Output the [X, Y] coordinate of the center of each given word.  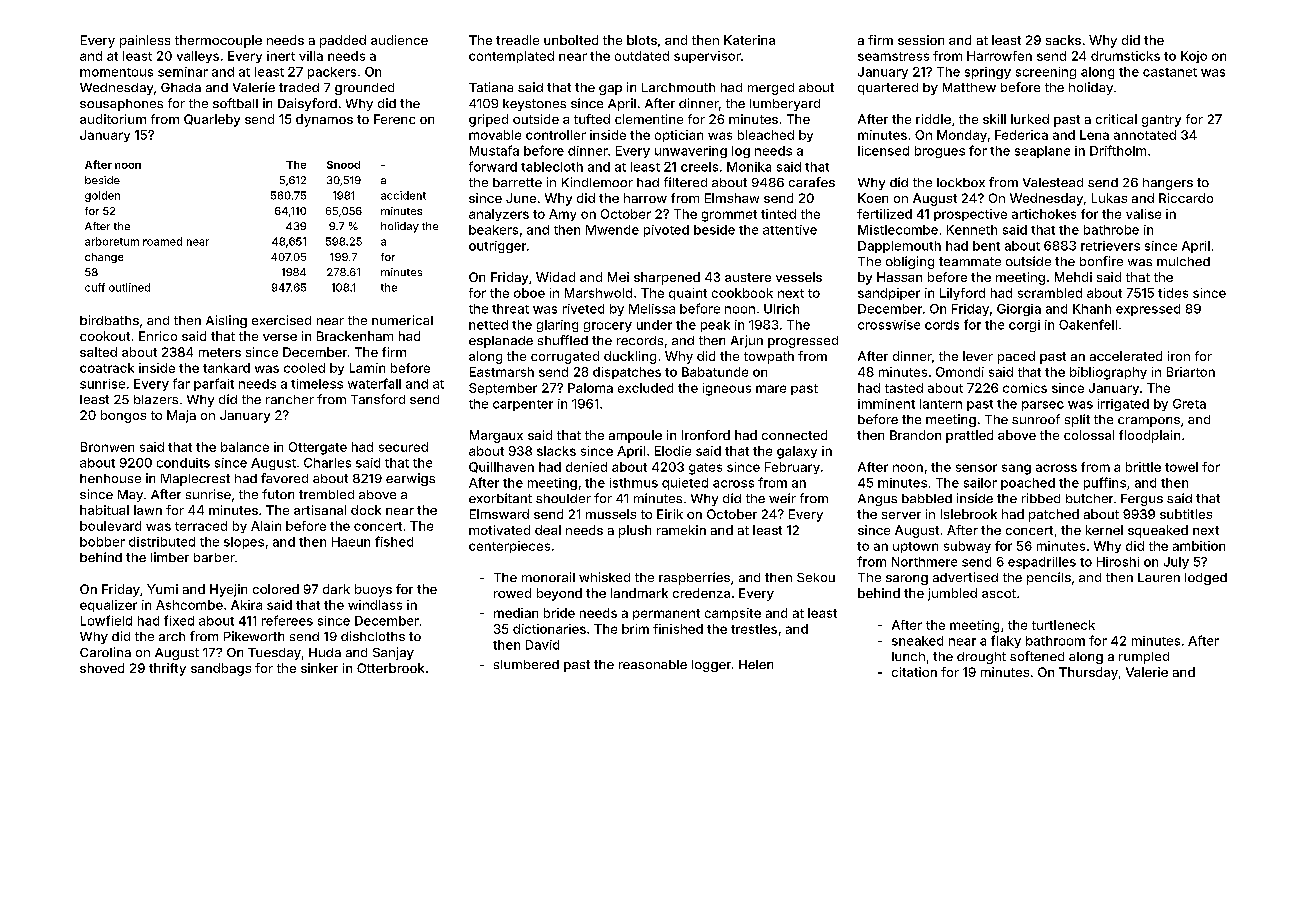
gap [610, 90]
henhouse [110, 478]
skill [994, 119]
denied [586, 467]
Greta [1189, 404]
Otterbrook [390, 668]
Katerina [749, 40]
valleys [198, 57]
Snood [343, 165]
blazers [156, 399]
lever [978, 356]
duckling [630, 357]
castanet [1170, 72]
